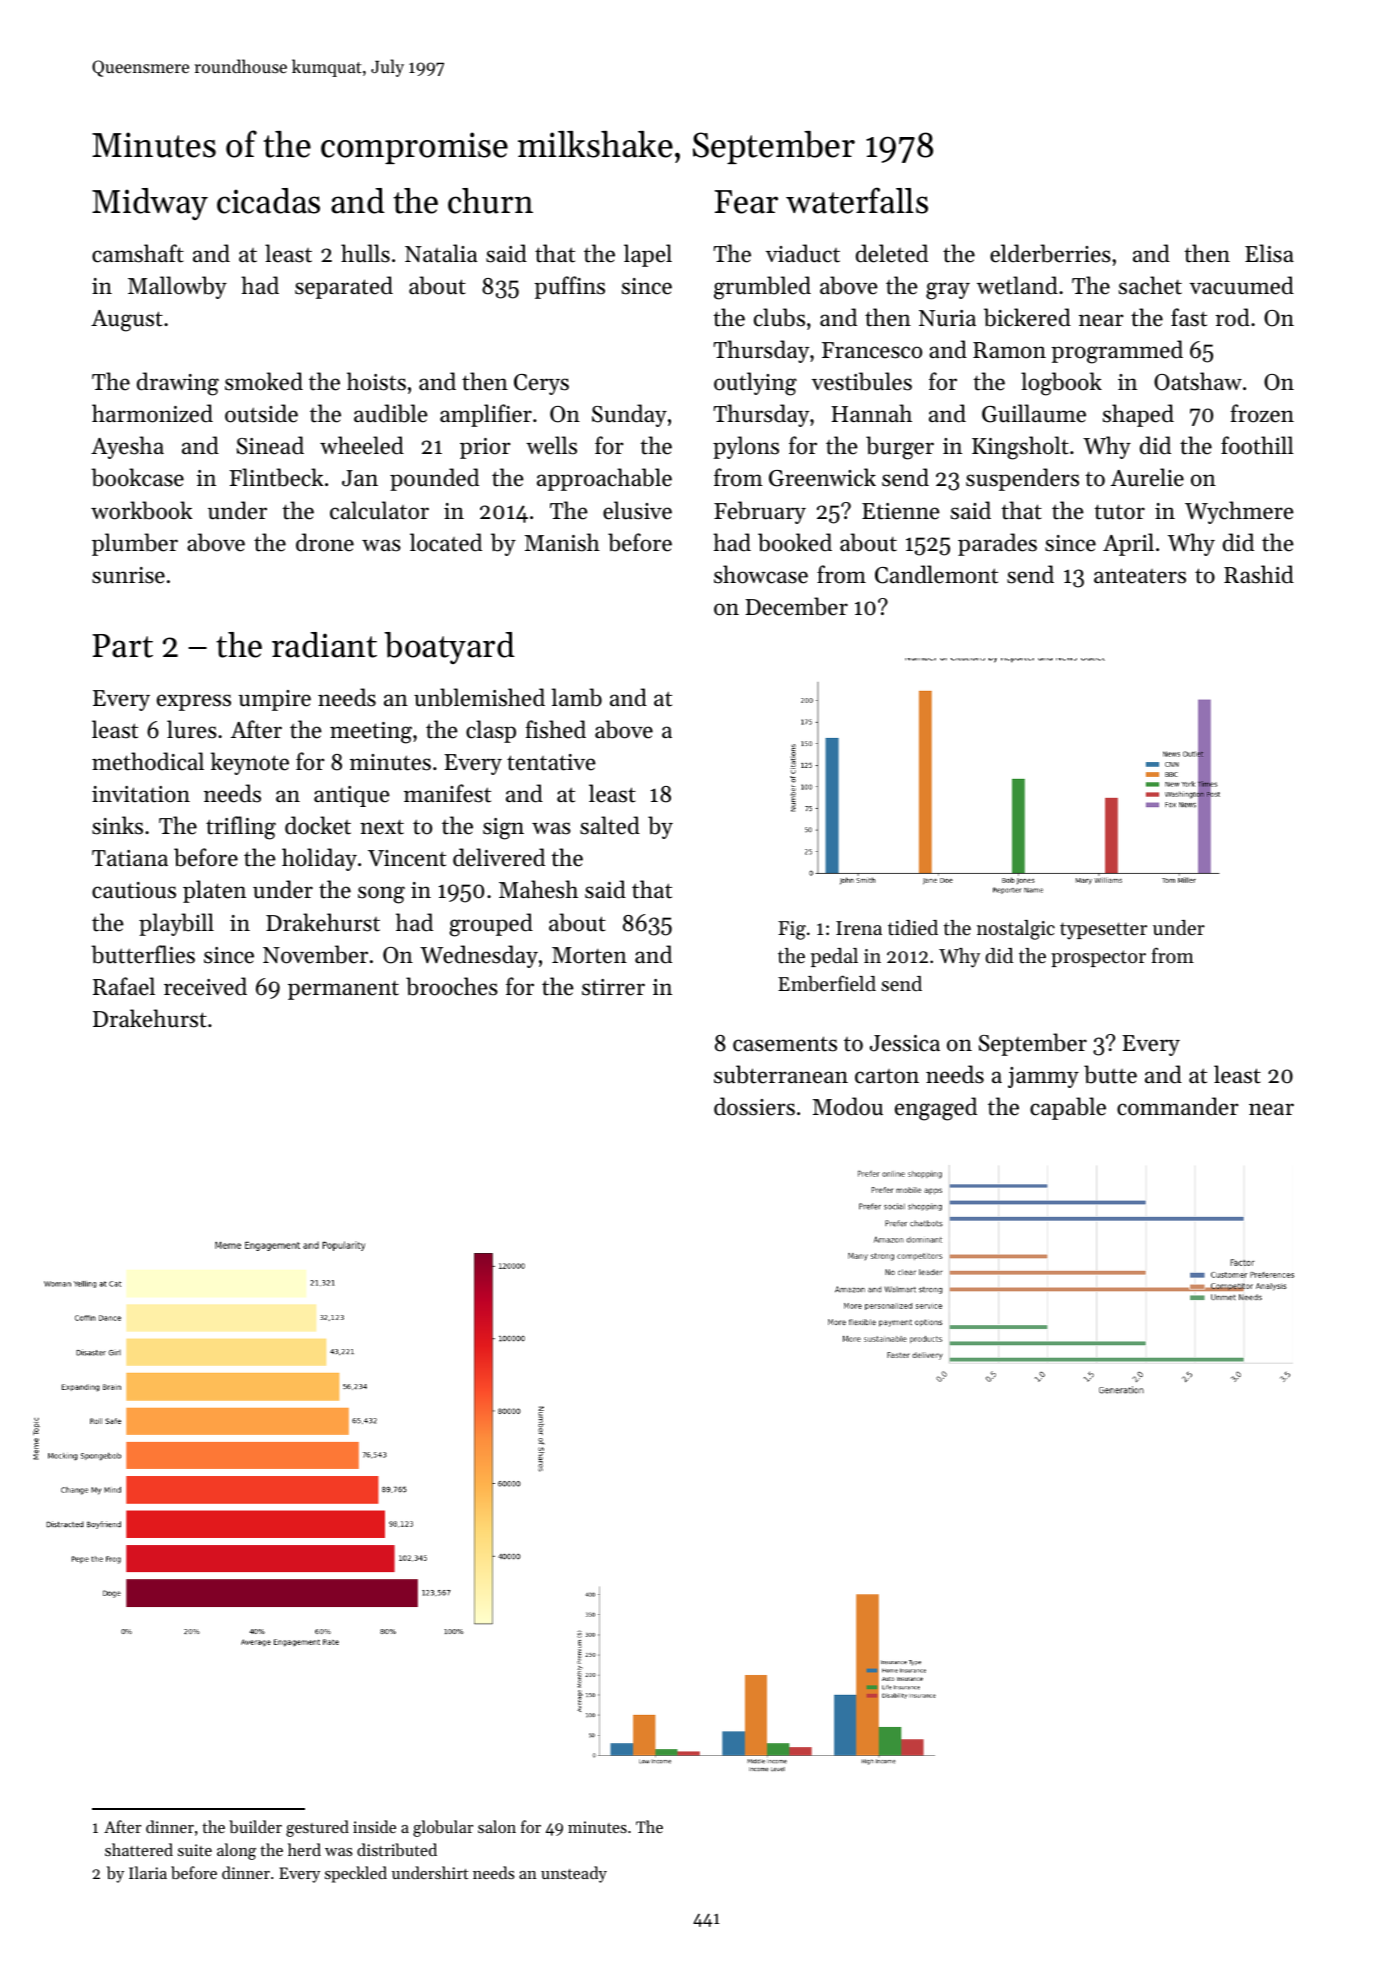  What do you see at coordinates (848, 1106) in the screenshot?
I see `Modou` at bounding box center [848, 1106].
